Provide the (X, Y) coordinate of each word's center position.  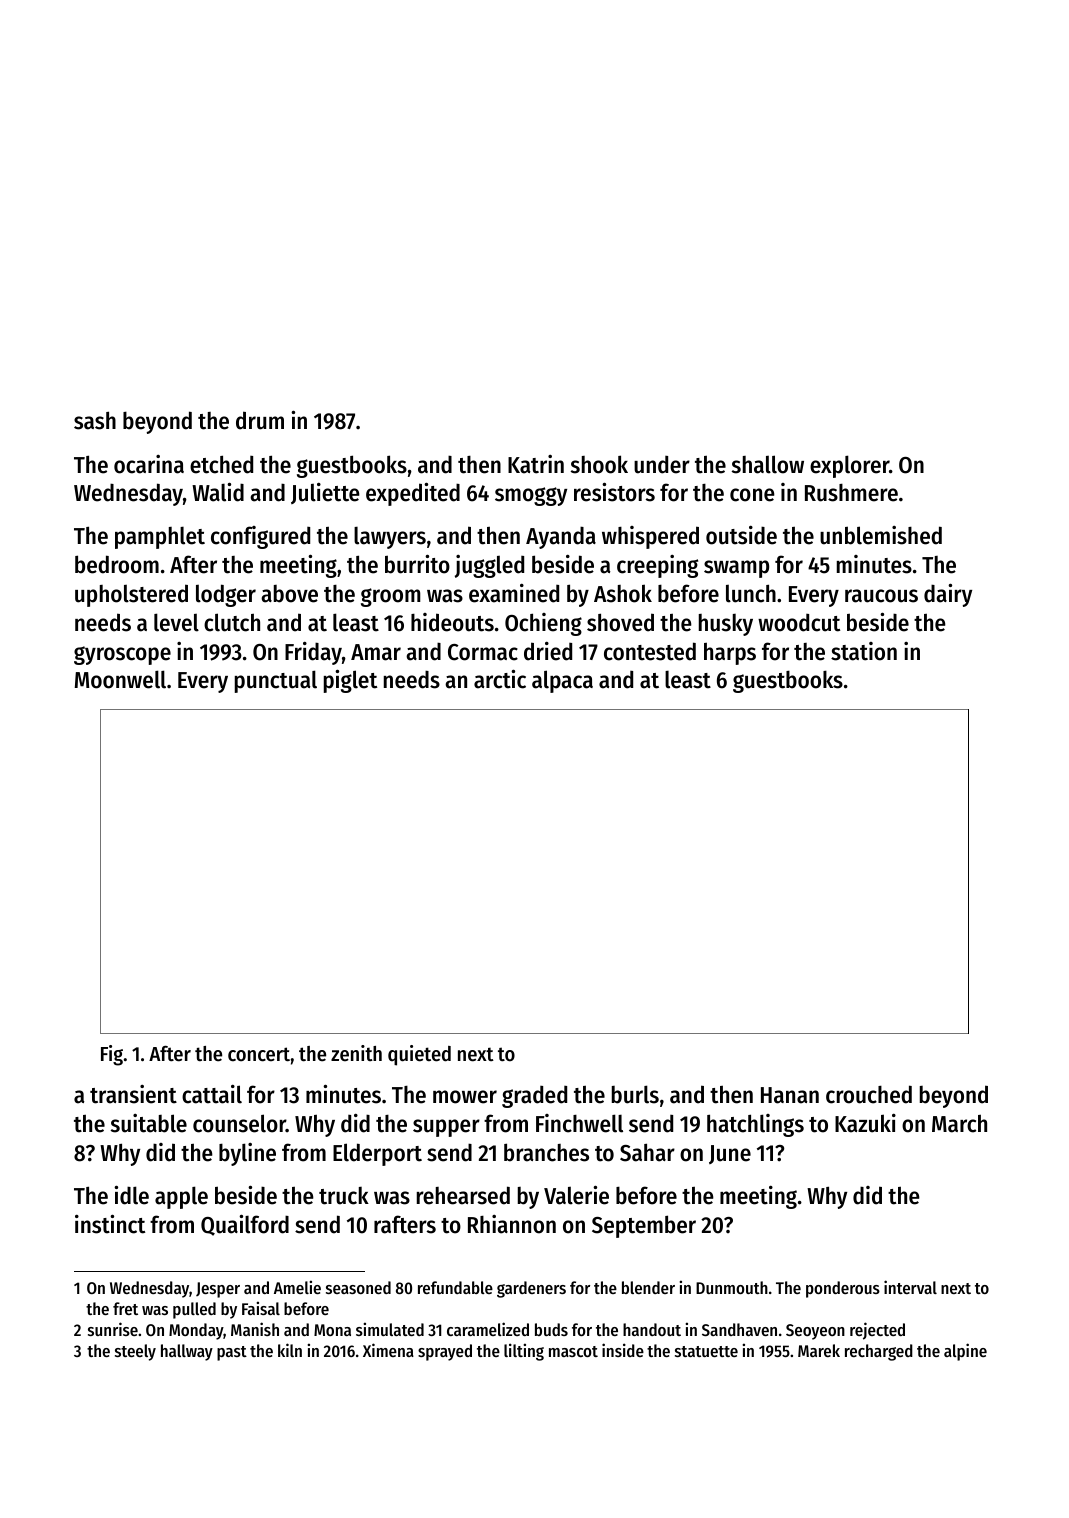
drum (260, 420)
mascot (573, 1351)
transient (133, 1094)
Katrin (536, 464)
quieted (419, 1055)
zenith (356, 1053)
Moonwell (120, 679)
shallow (768, 464)
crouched (869, 1094)
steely (135, 1352)
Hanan (790, 1095)
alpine (965, 1352)
